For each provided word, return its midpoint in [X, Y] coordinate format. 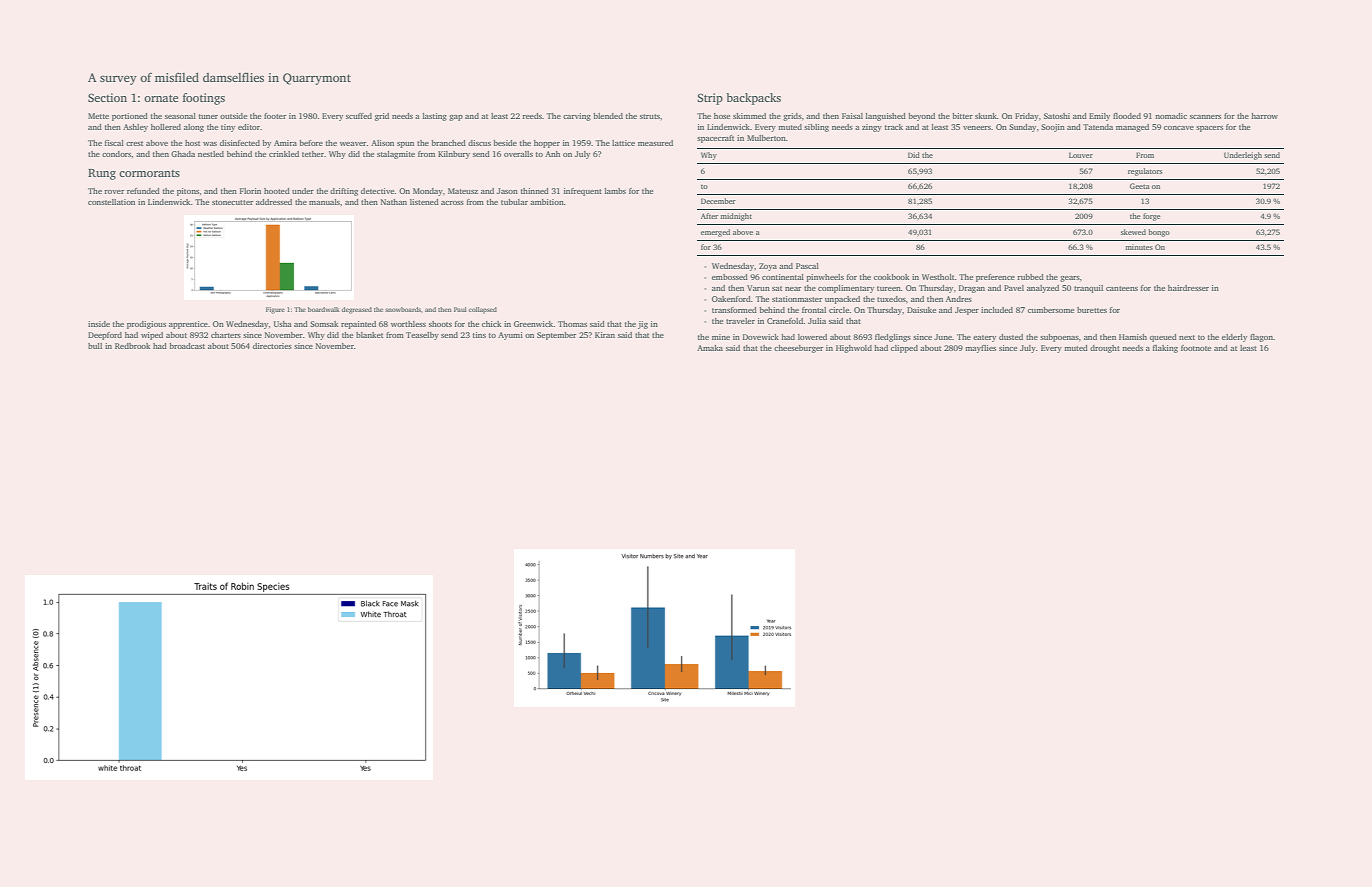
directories [272, 346]
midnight [736, 217]
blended [608, 116]
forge [1152, 217]
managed [1132, 128]
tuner [208, 116]
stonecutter [232, 202]
